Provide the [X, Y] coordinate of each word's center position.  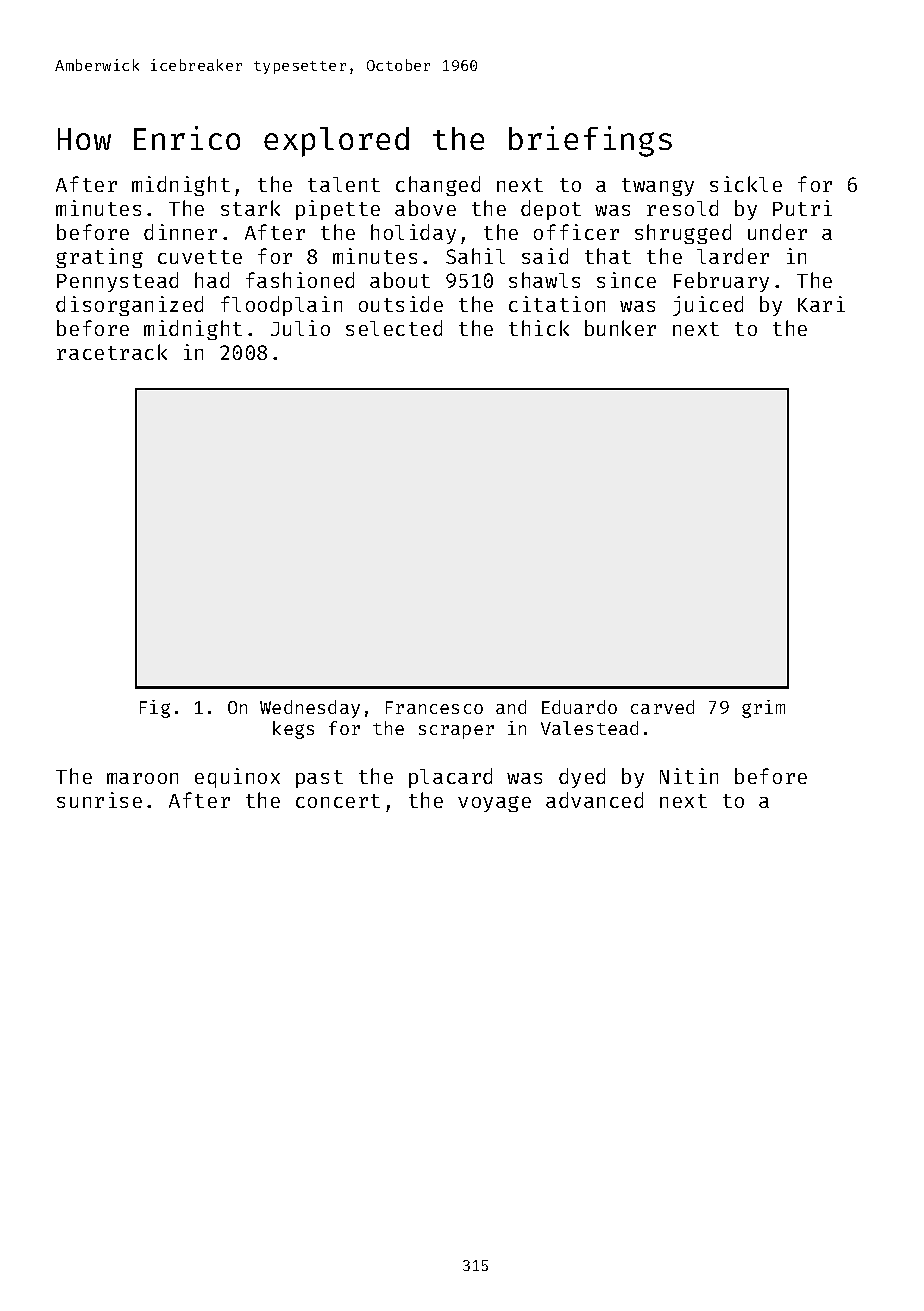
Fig [155, 709]
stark [250, 208]
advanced [594, 800]
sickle [746, 184]
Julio [300, 328]
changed [438, 186]
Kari [821, 304]
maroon [142, 778]
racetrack [112, 352]
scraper [456, 732]
